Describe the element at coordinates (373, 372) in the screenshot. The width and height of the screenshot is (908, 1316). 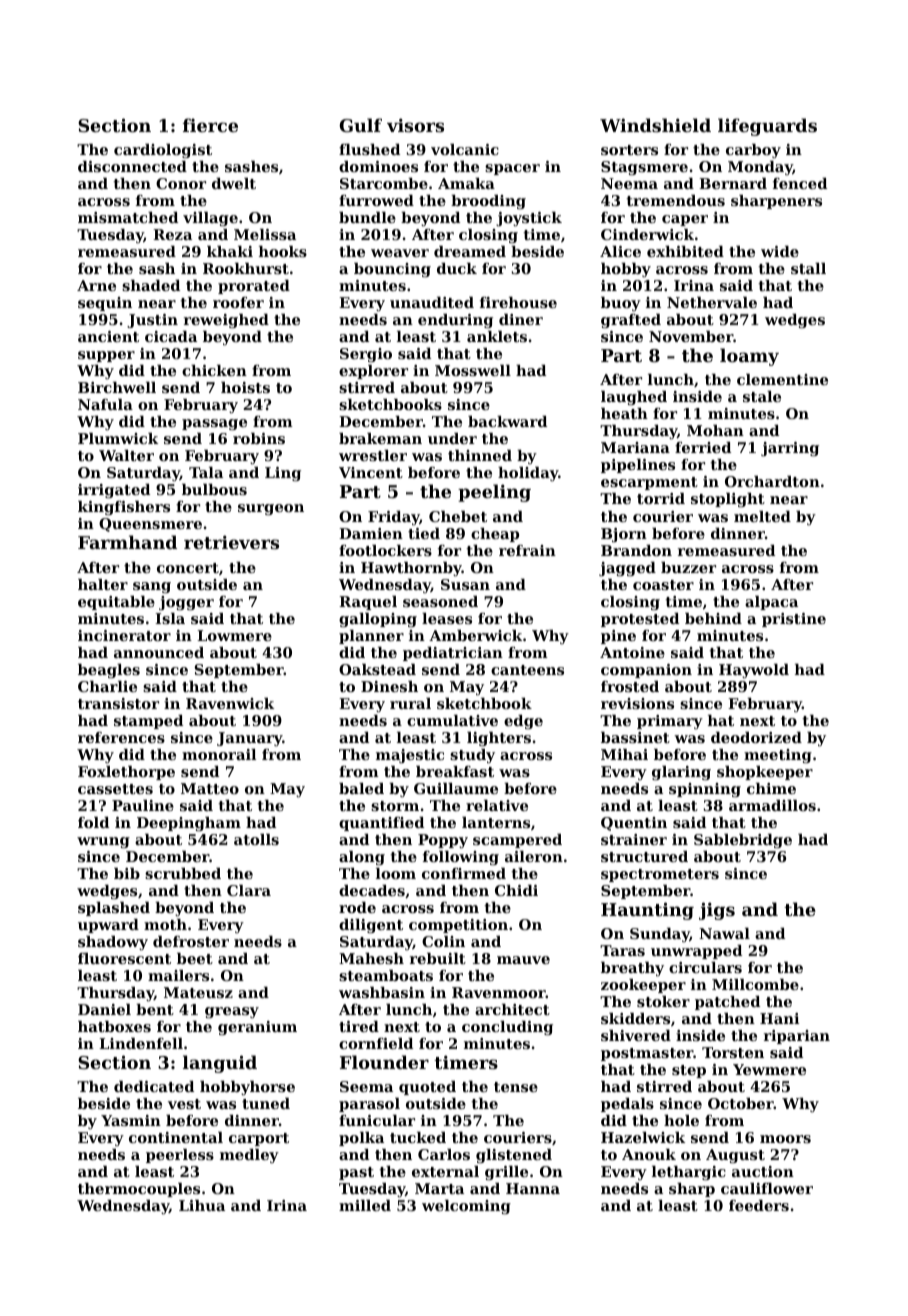
I see `explorer` at that location.
